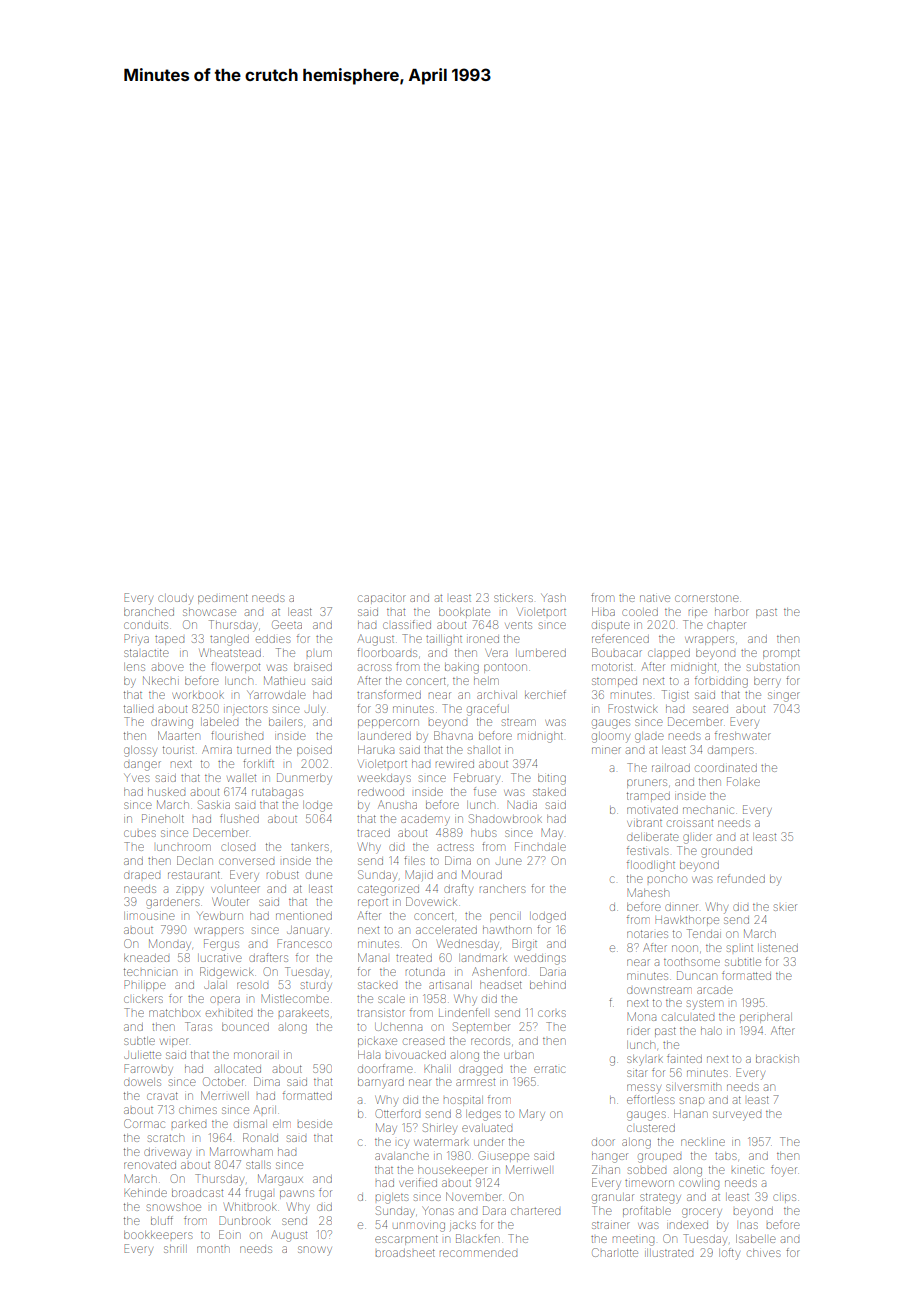 The image size is (924, 1308). I want to click on Philippe, so click(145, 985).
